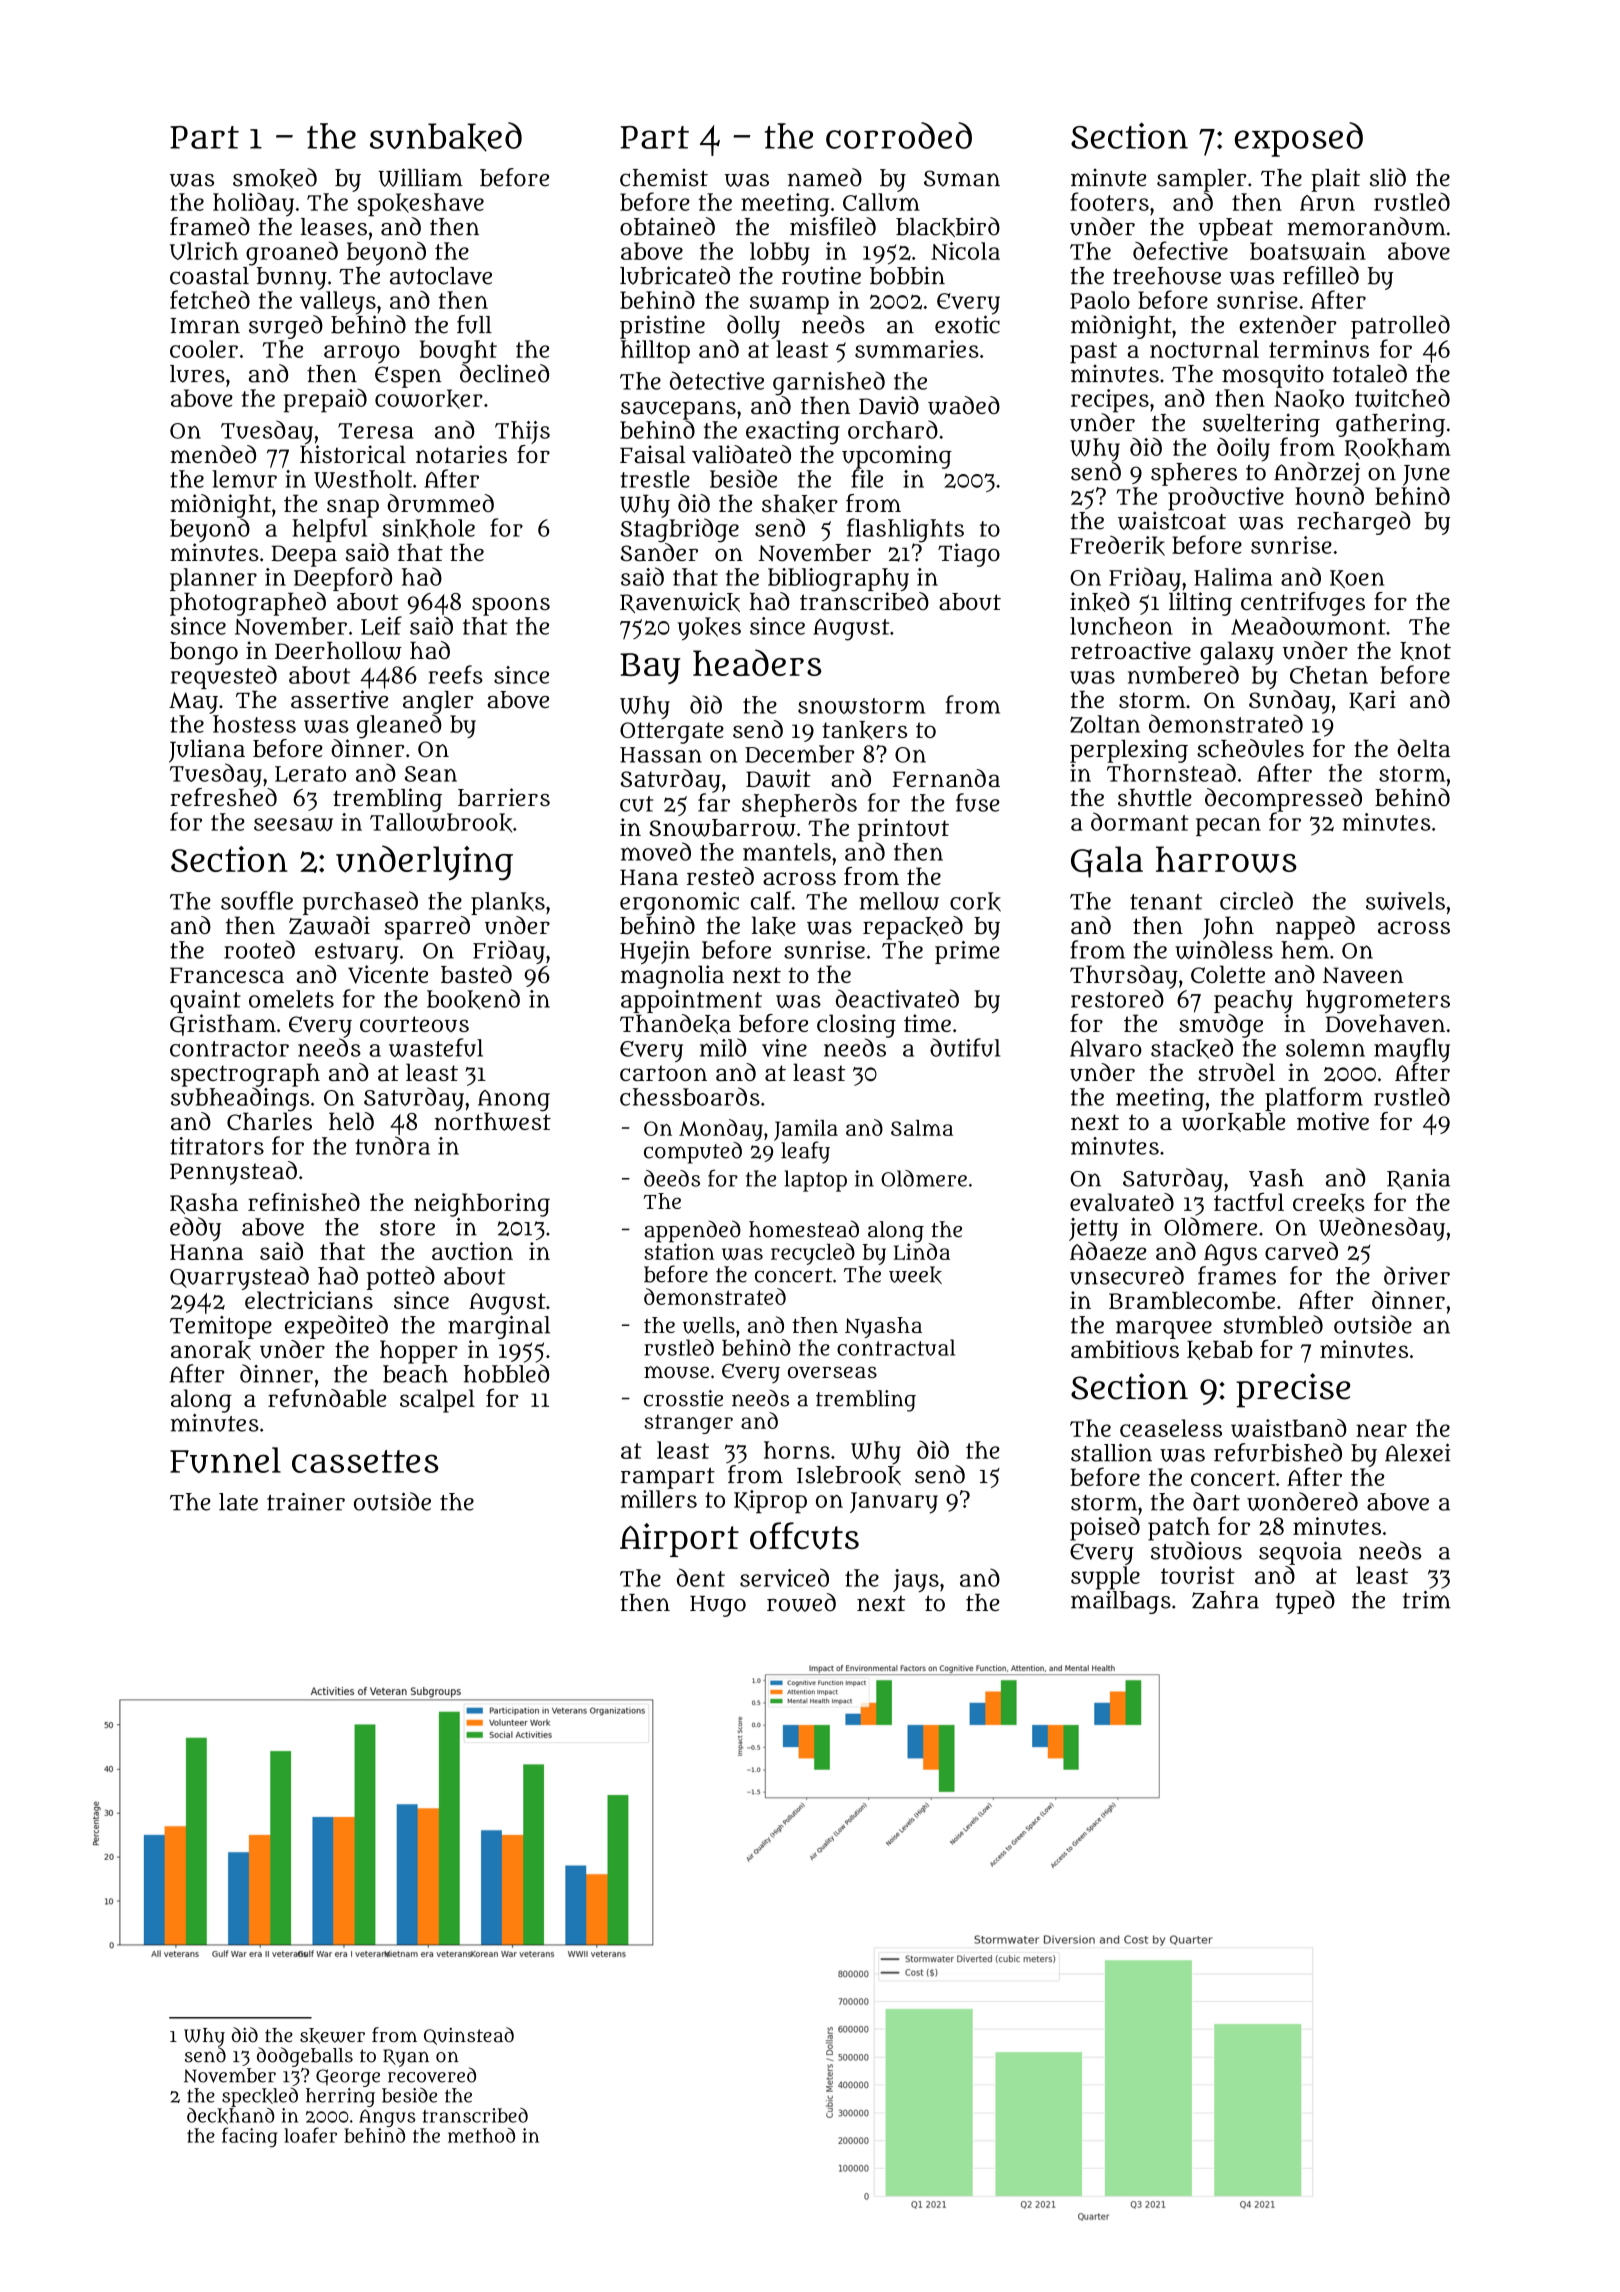 This document has height=2292, width=1620. What do you see at coordinates (1381, 1430) in the document?
I see `near` at bounding box center [1381, 1430].
